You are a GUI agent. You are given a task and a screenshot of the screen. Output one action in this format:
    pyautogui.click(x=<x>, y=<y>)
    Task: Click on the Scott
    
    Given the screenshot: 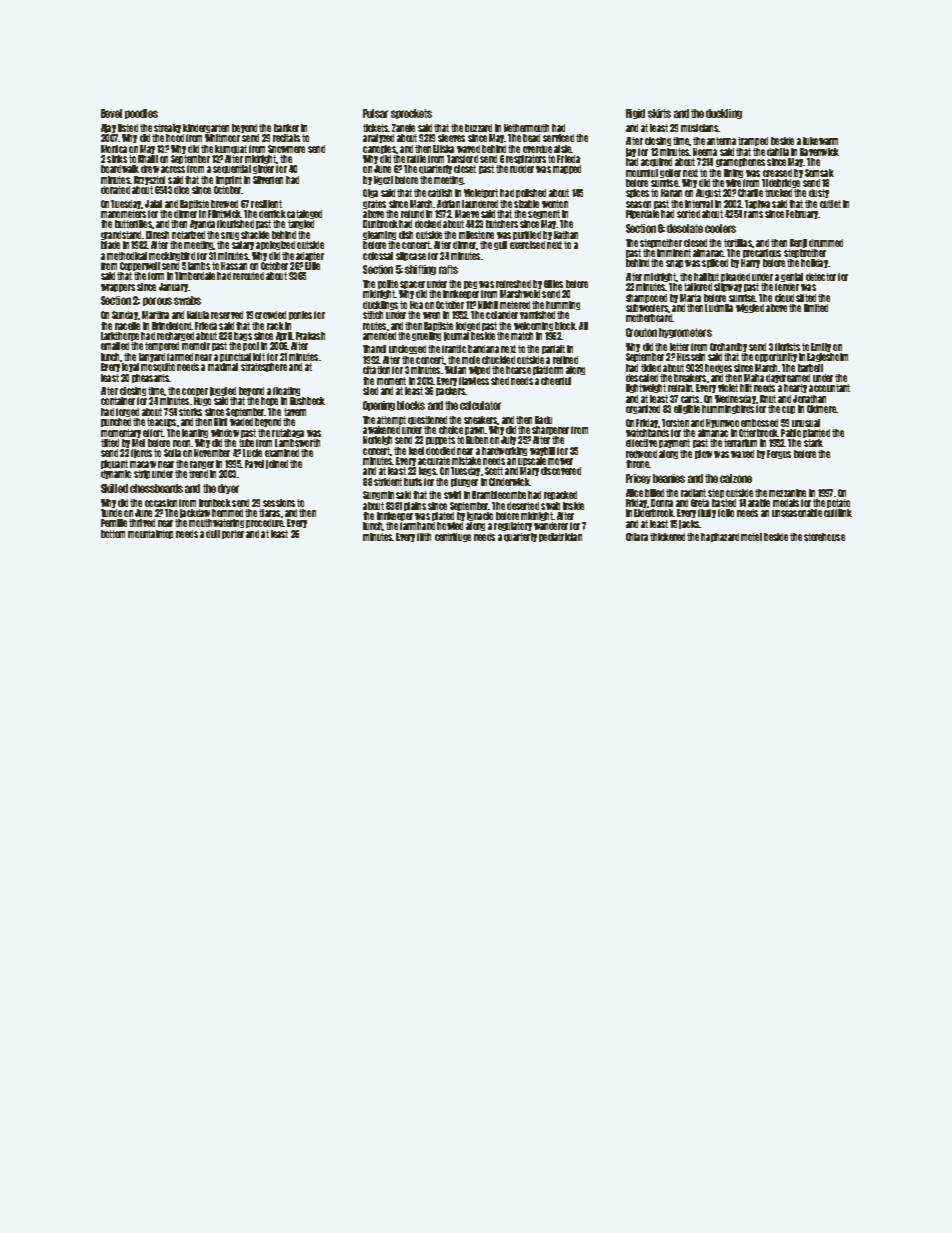 What is the action you would take?
    pyautogui.click(x=494, y=471)
